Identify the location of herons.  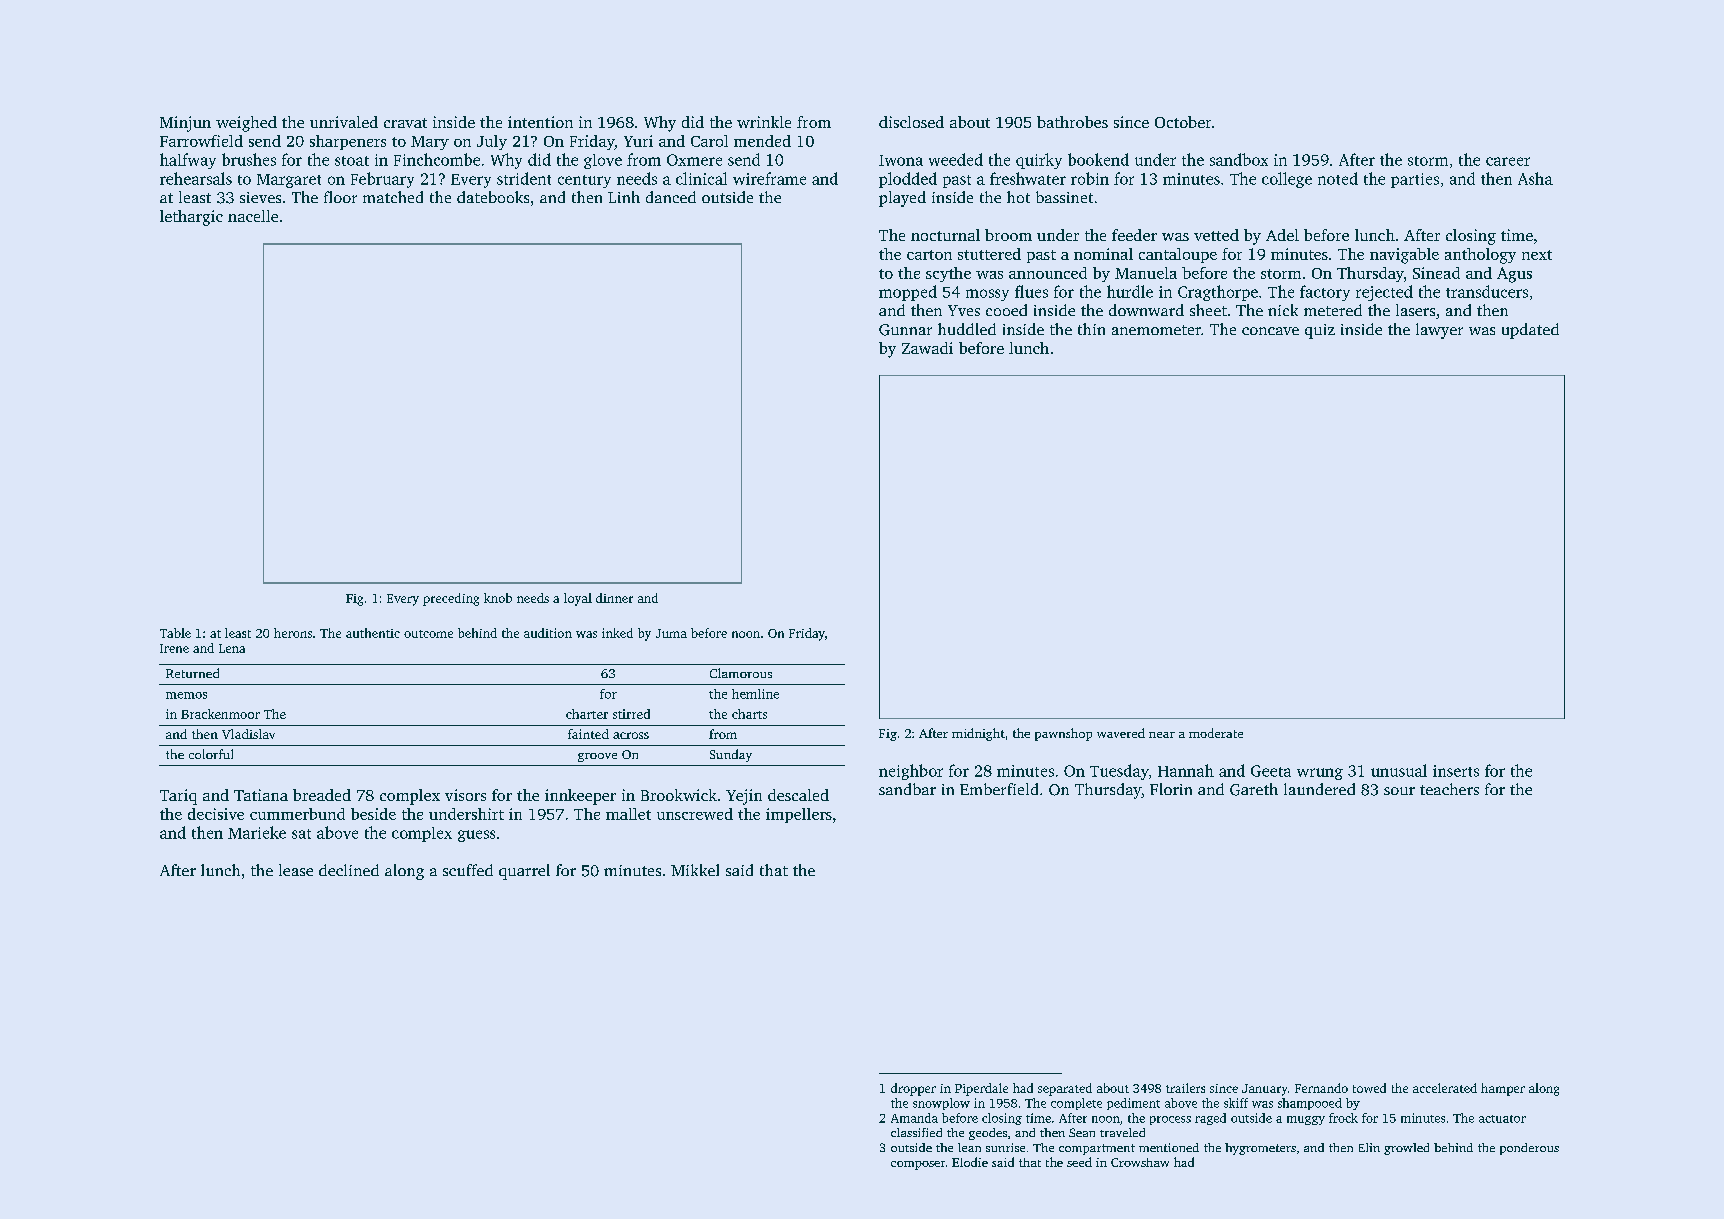
(293, 633).
